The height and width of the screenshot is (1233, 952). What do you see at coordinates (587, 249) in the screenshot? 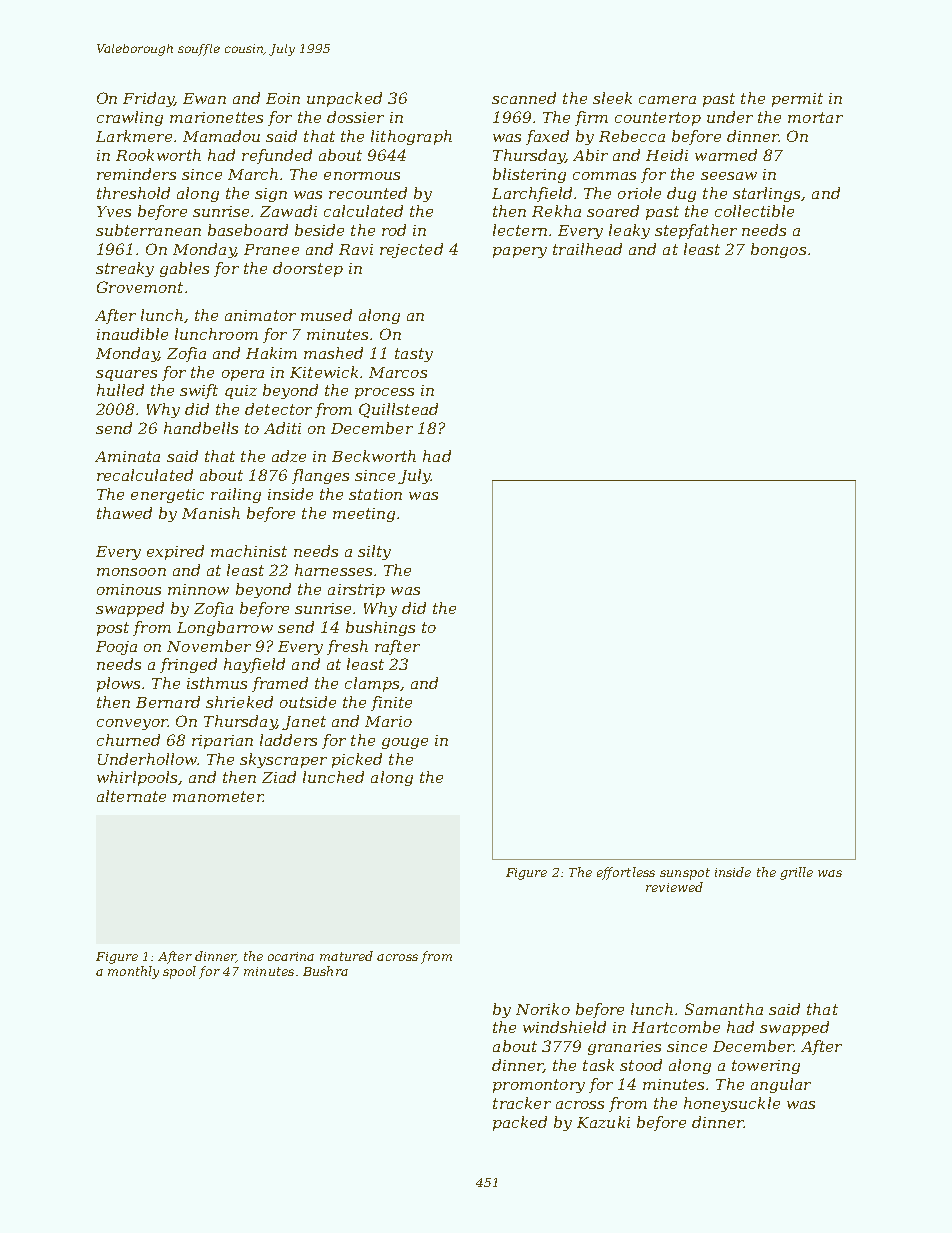
I see `trailhead` at bounding box center [587, 249].
